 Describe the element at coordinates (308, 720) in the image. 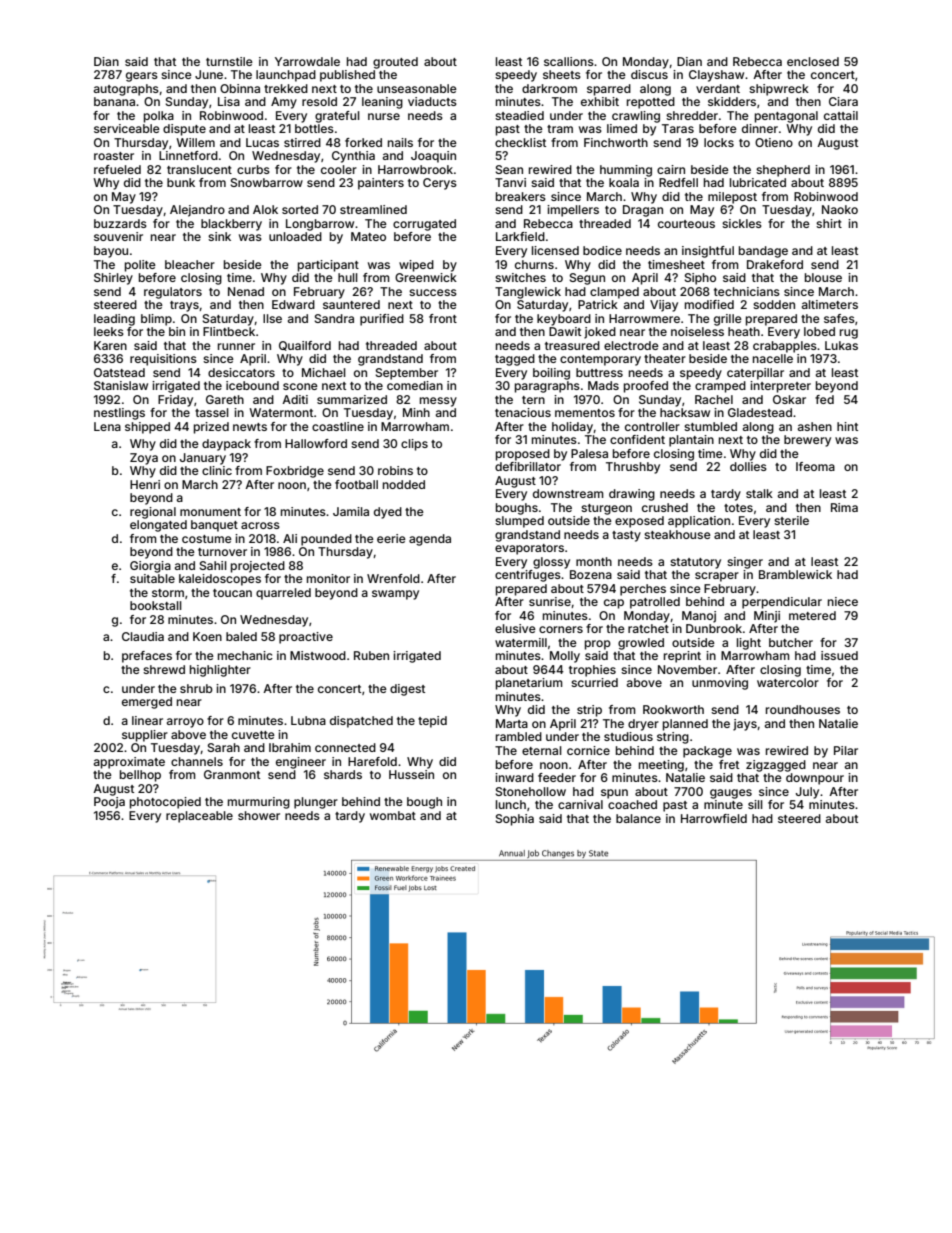

I see `Lubna` at that location.
